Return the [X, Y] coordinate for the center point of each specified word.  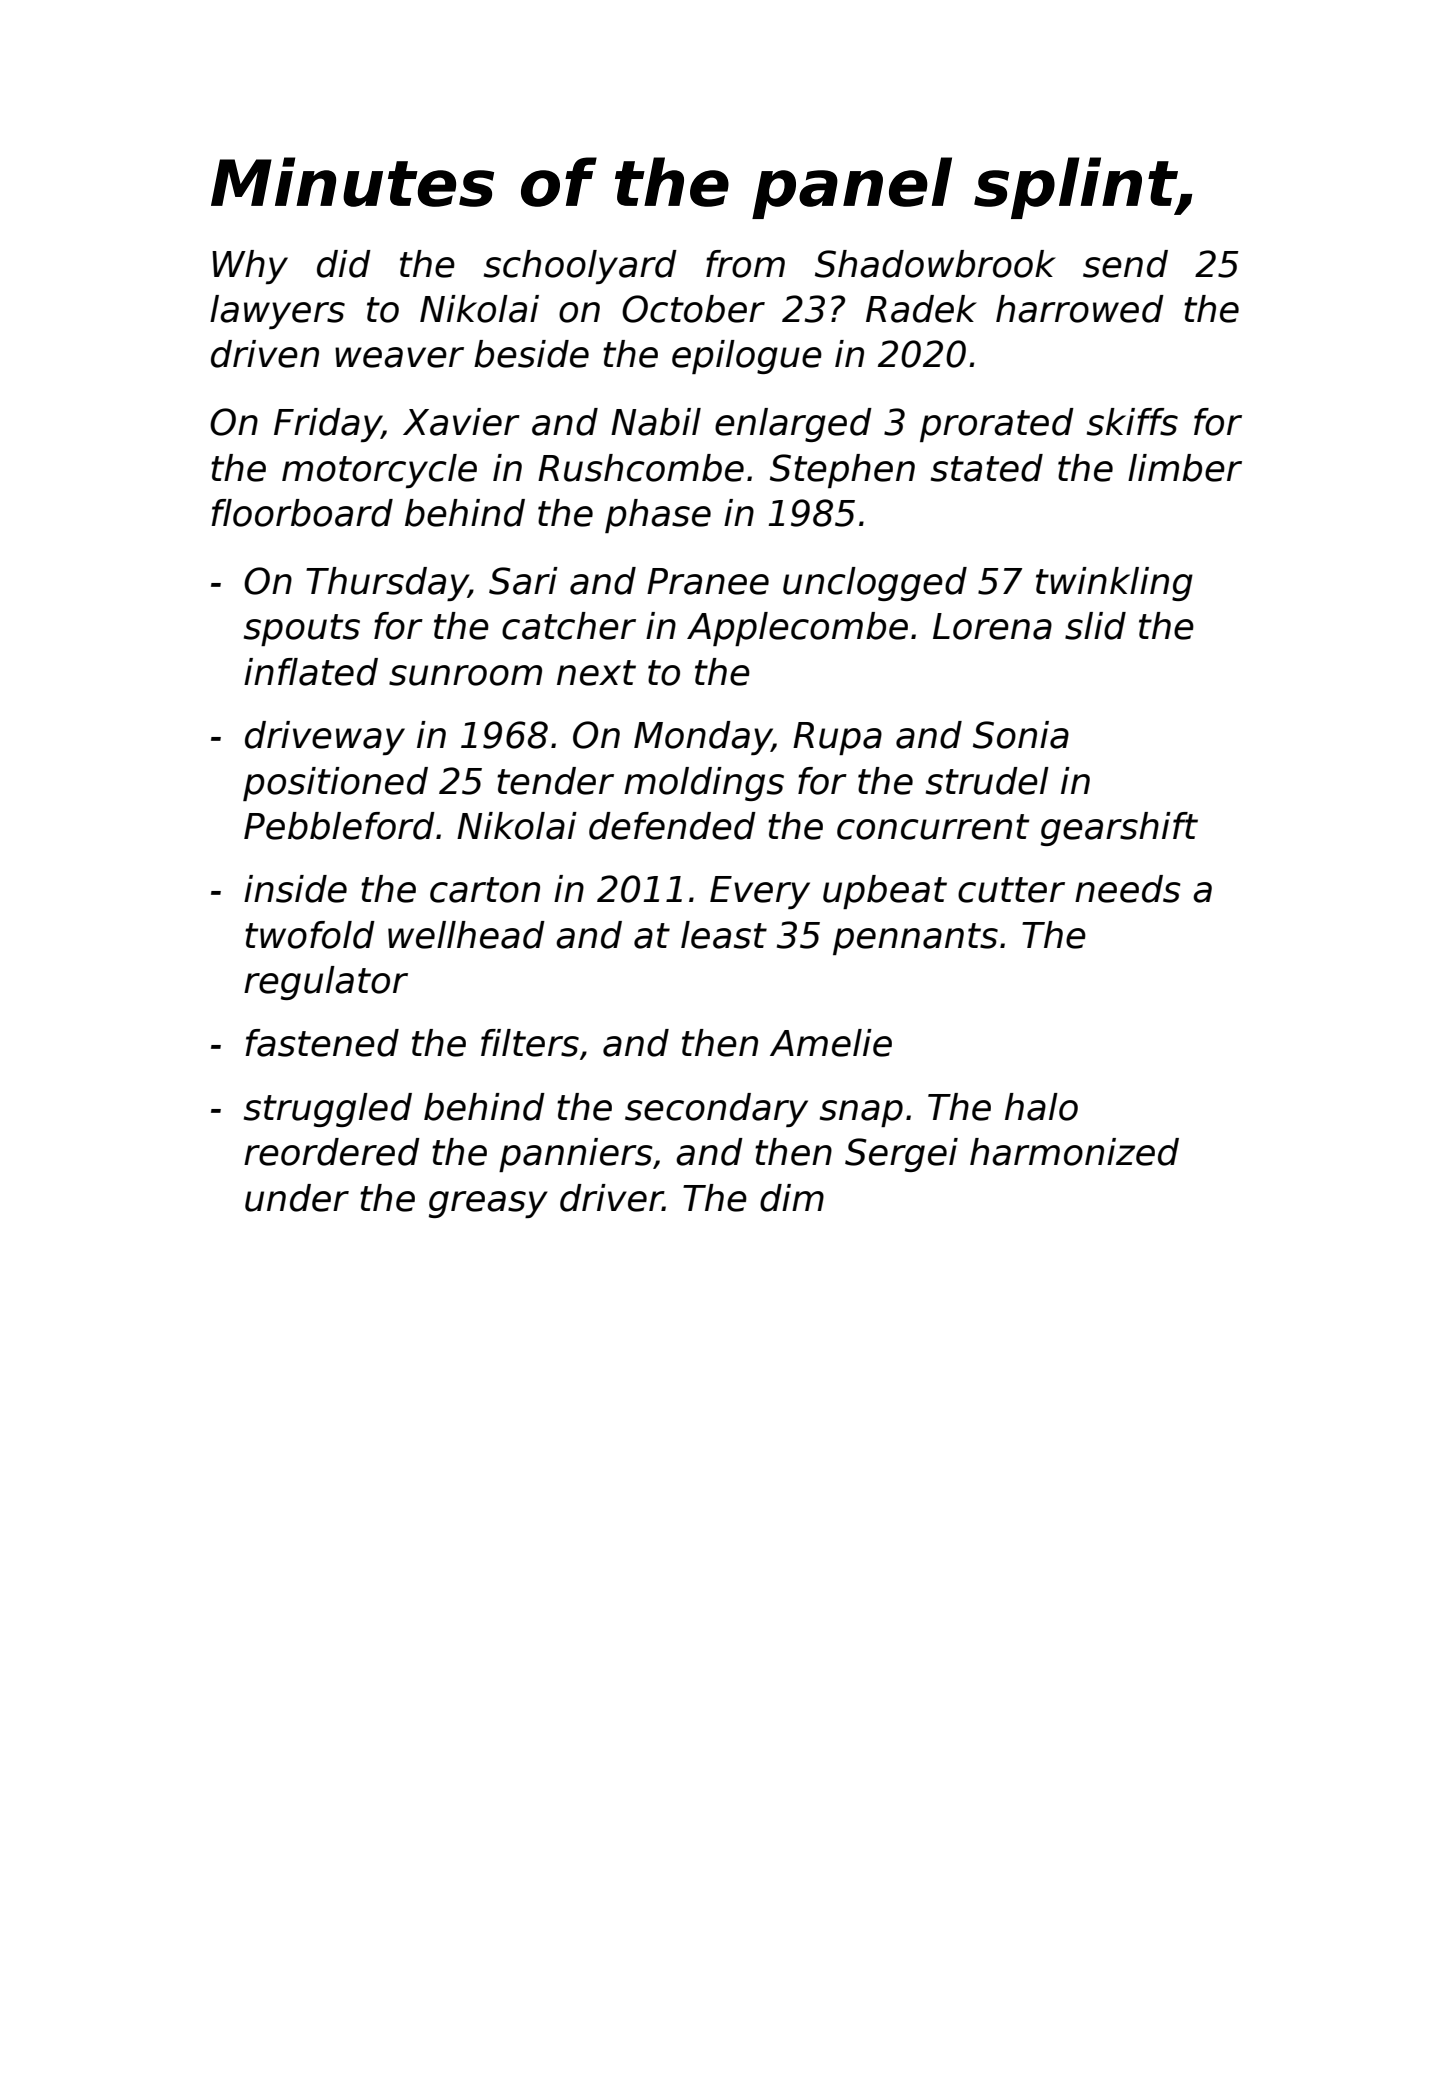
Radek [921, 309]
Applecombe [797, 629]
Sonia [1021, 735]
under [297, 1198]
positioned [335, 784]
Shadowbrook [935, 264]
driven [265, 354]
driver [611, 1198]
